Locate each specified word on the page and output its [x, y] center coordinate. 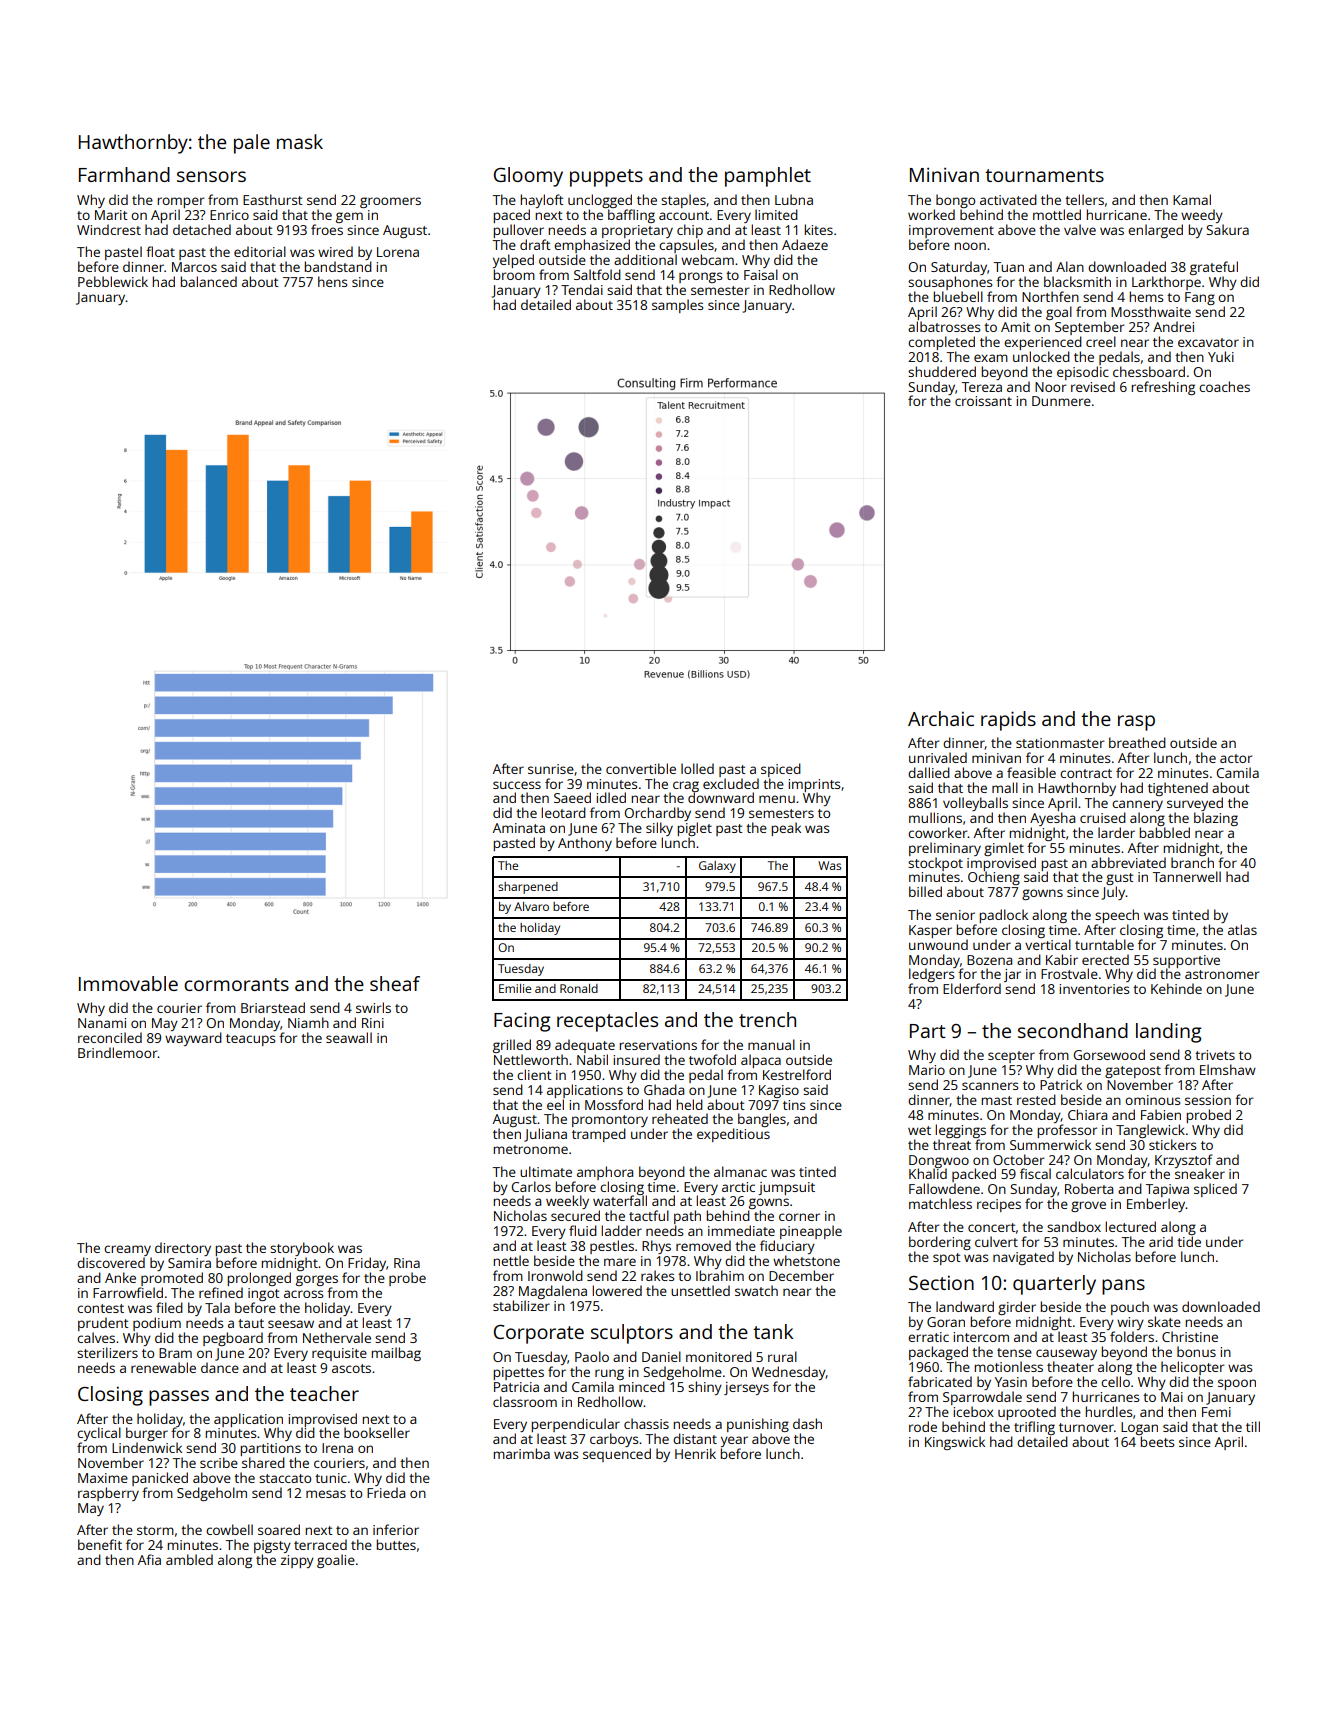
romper [180, 202]
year [734, 1441]
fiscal [1035, 1173]
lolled [697, 768]
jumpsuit [786, 1188]
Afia [149, 1559]
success [517, 785]
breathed [1137, 742]
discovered [111, 1262]
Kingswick [955, 1443]
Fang [1200, 298]
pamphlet [768, 177]
